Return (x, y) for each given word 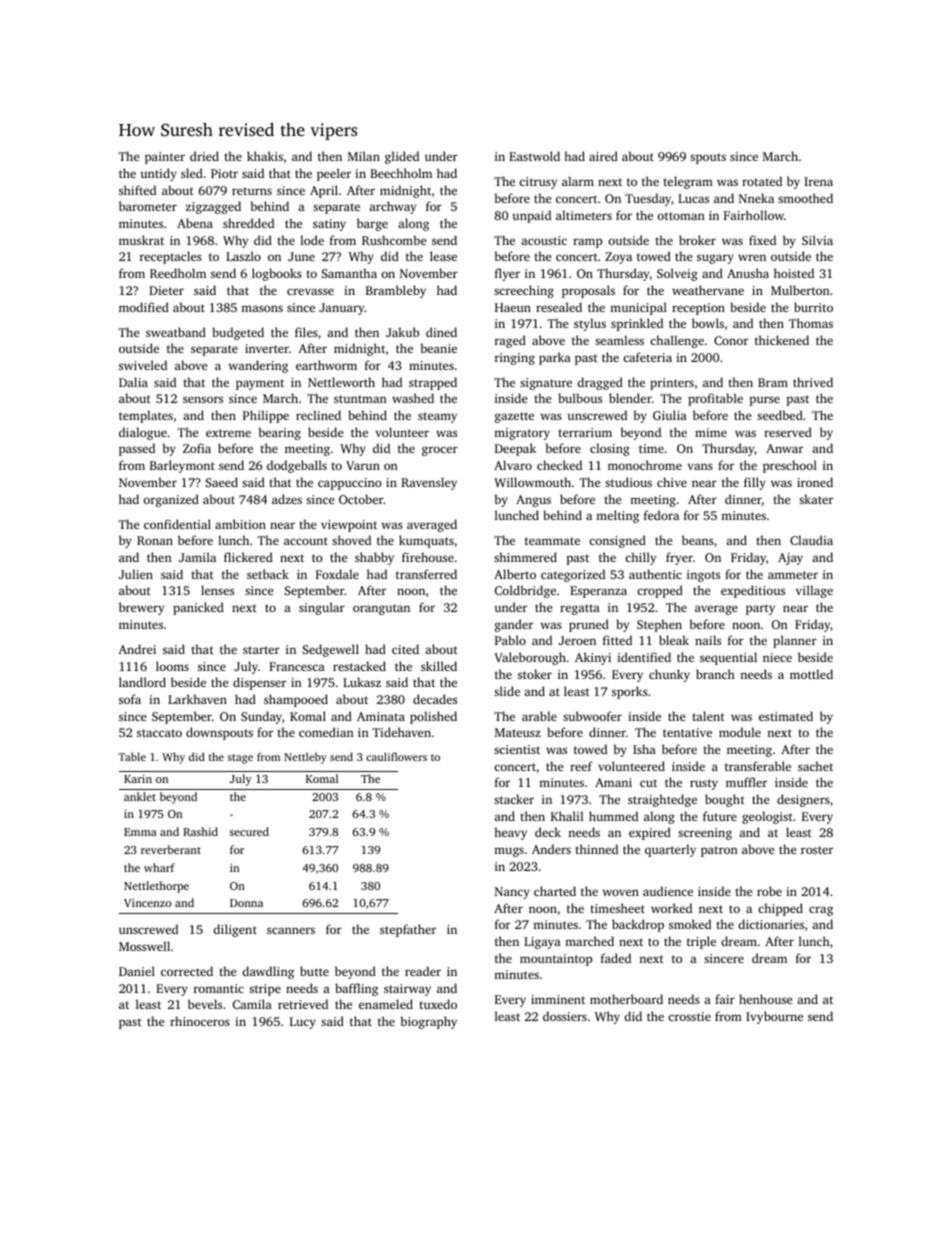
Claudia (811, 540)
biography (428, 1022)
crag (821, 911)
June (301, 256)
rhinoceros (200, 1021)
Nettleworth (341, 382)
